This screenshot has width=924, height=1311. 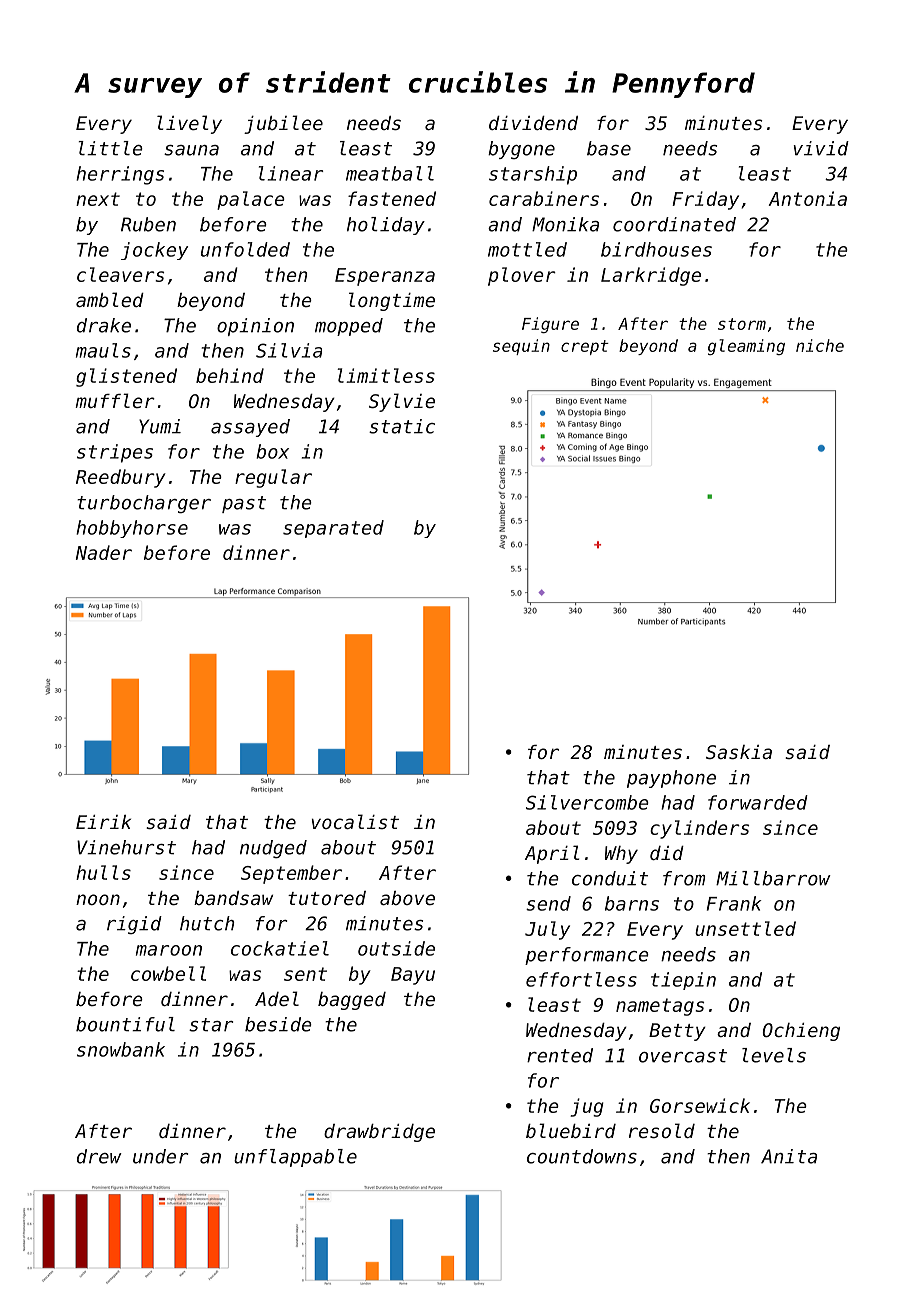 What do you see at coordinates (632, 903) in the screenshot?
I see `barns` at bounding box center [632, 903].
